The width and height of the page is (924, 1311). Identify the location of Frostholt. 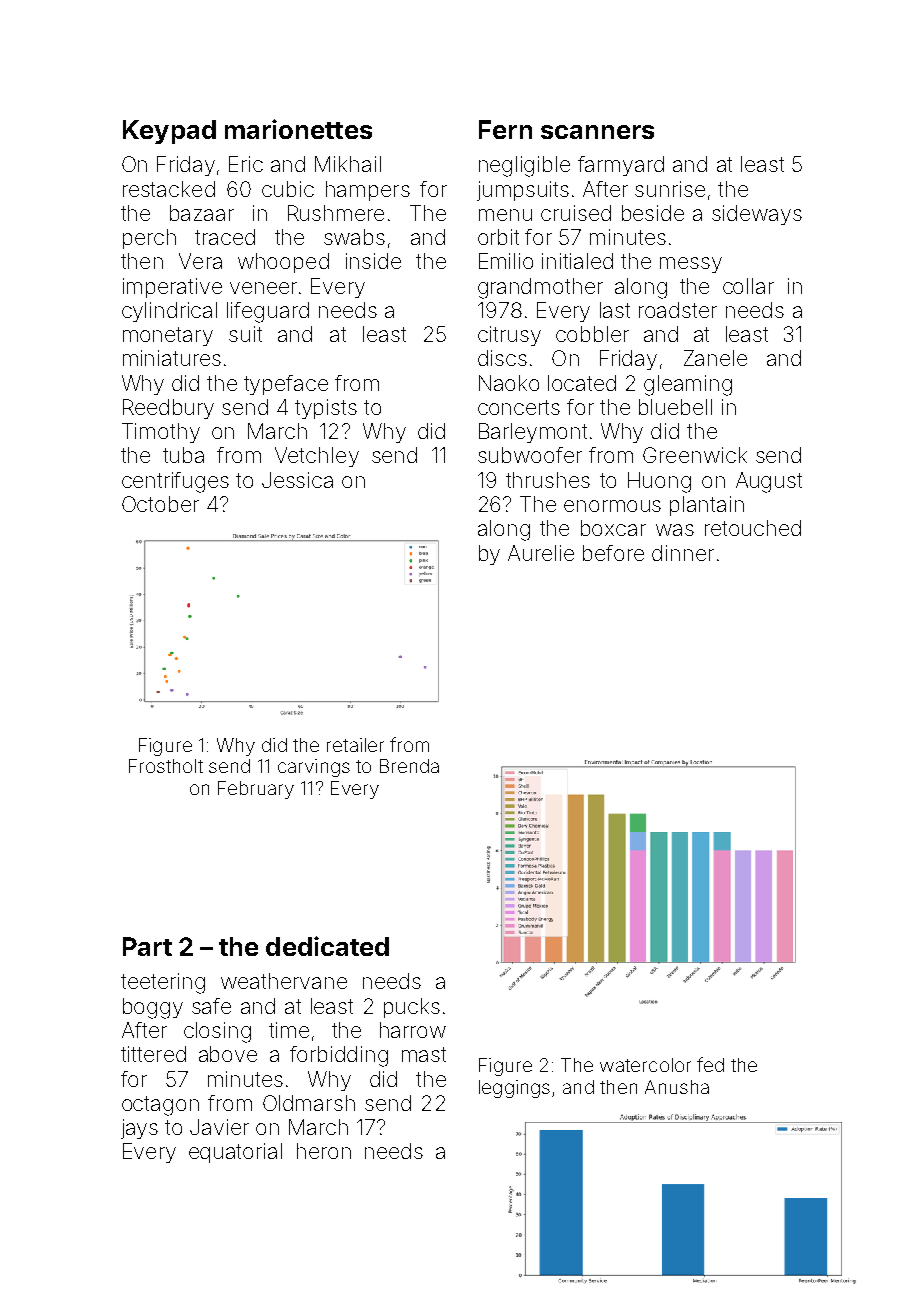
(166, 766).
